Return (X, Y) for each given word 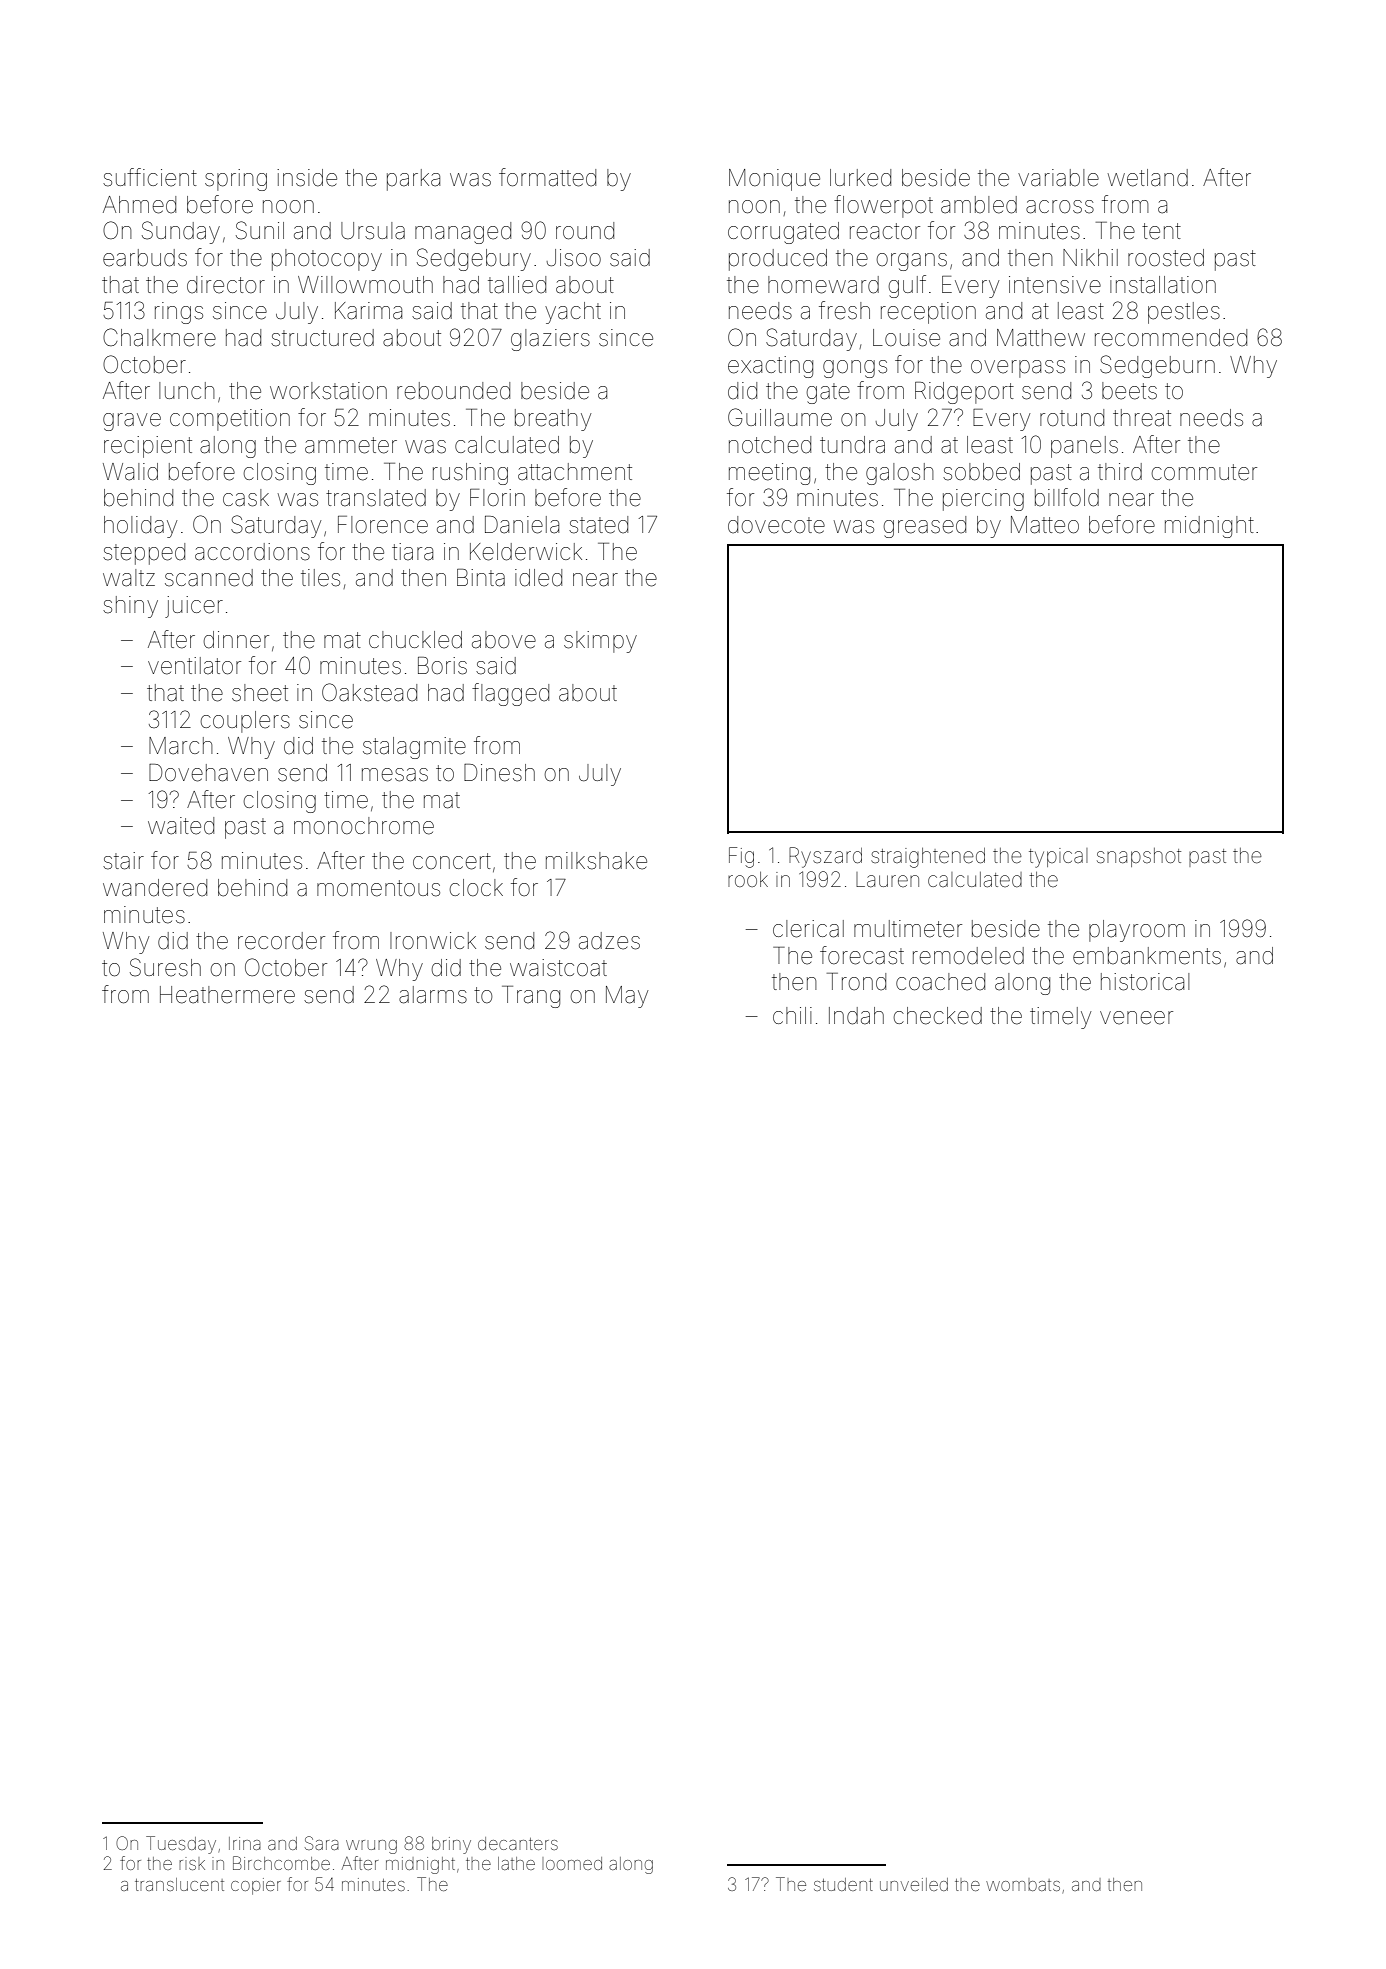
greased (925, 527)
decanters (518, 1843)
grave (132, 422)
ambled (979, 205)
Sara (322, 1843)
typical (1058, 858)
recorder (281, 941)
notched (770, 445)
